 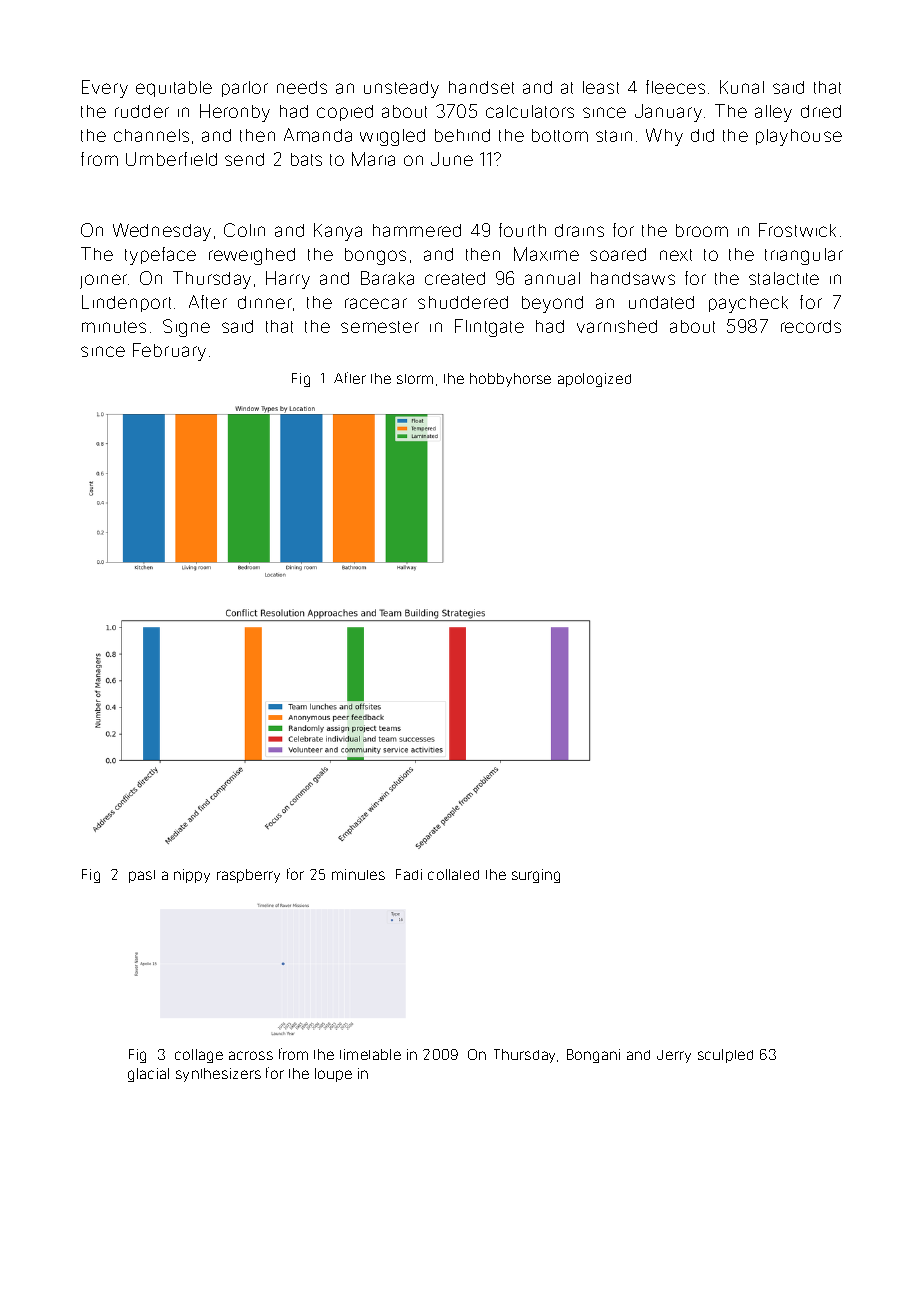 What do you see at coordinates (333, 1075) in the document?
I see `loupe` at bounding box center [333, 1075].
